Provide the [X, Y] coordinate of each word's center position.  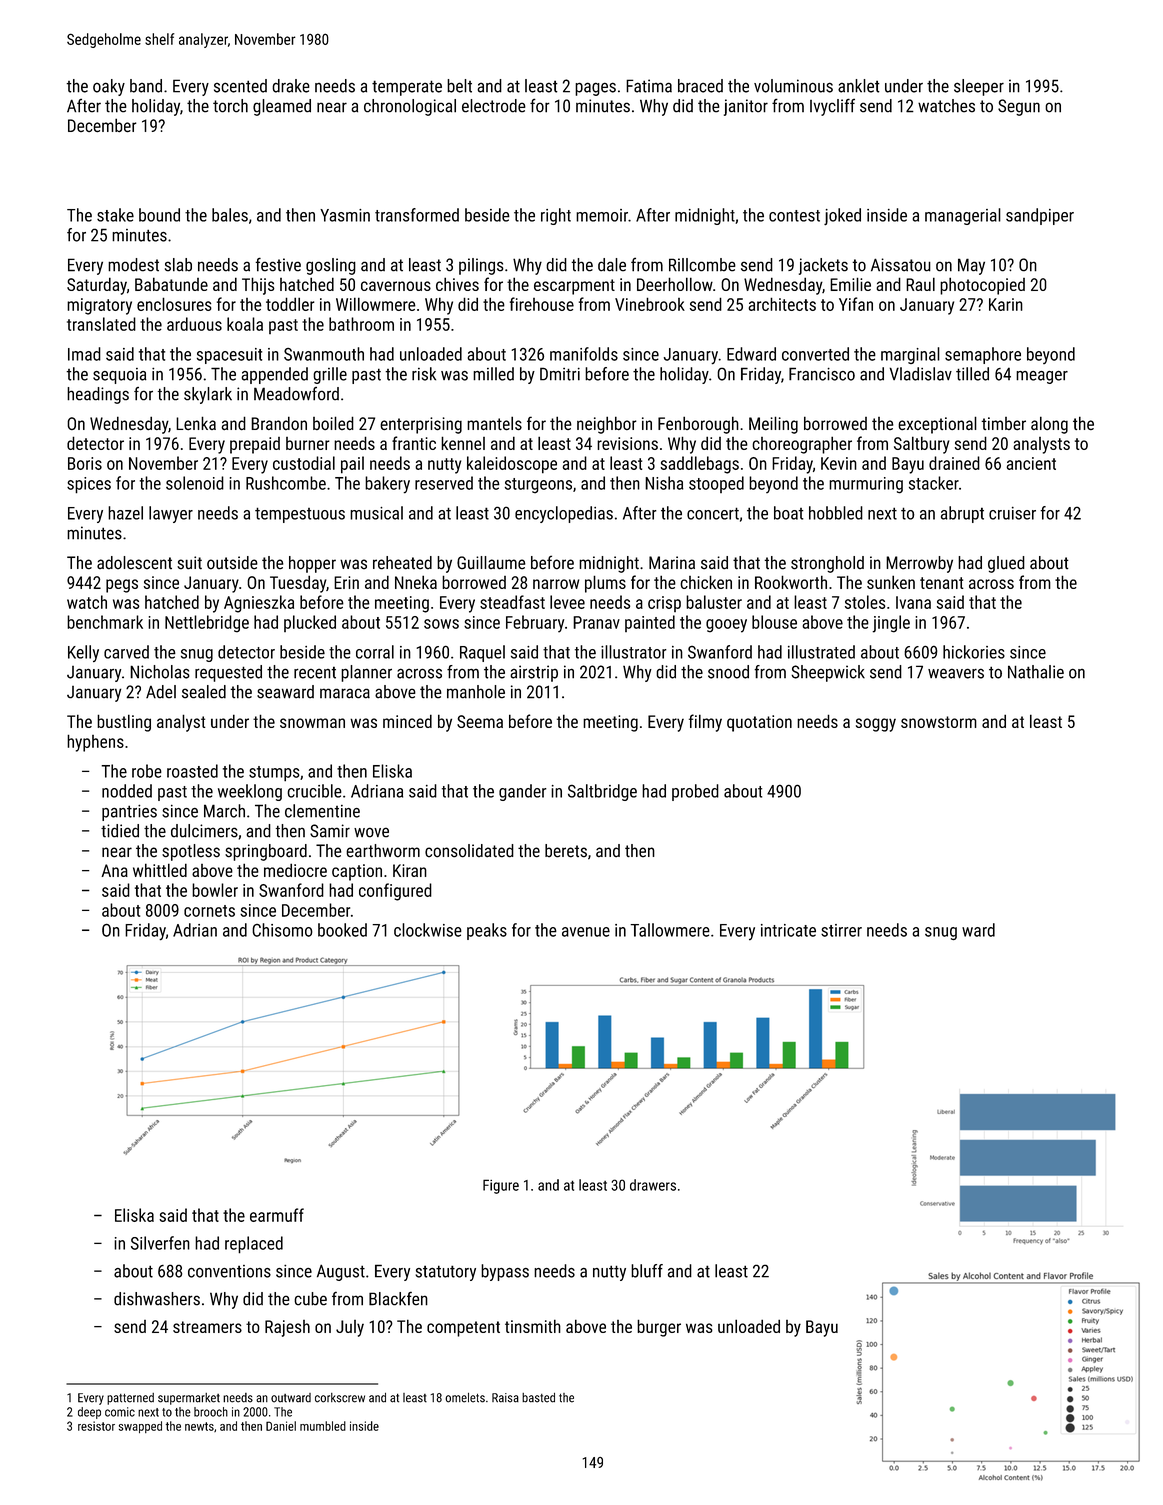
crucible [314, 791]
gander [522, 792]
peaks [487, 931]
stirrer [841, 930]
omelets [465, 1398]
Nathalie [1036, 672]
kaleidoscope [512, 465]
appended [274, 375]
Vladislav [921, 374]
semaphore [983, 355]
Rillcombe [702, 265]
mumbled [323, 1426]
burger [659, 1328]
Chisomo [282, 930]
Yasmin [345, 215]
